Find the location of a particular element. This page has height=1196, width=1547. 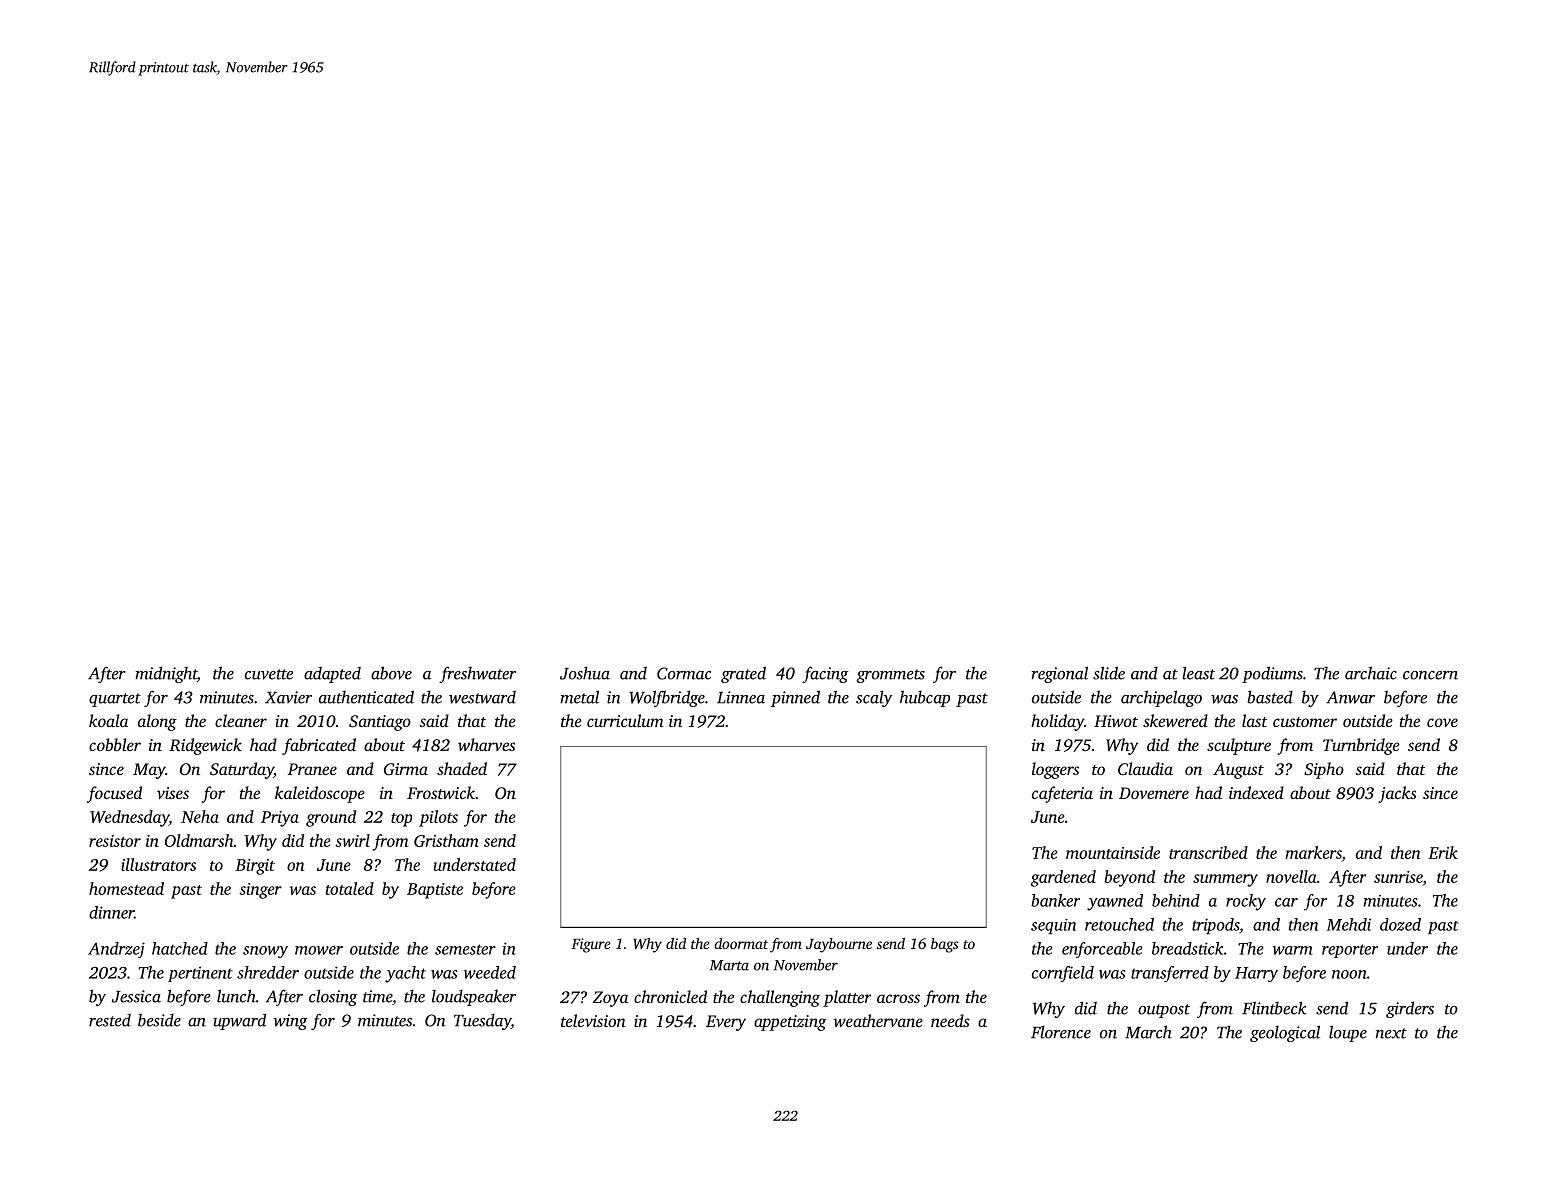

Santiago is located at coordinates (380, 723).
